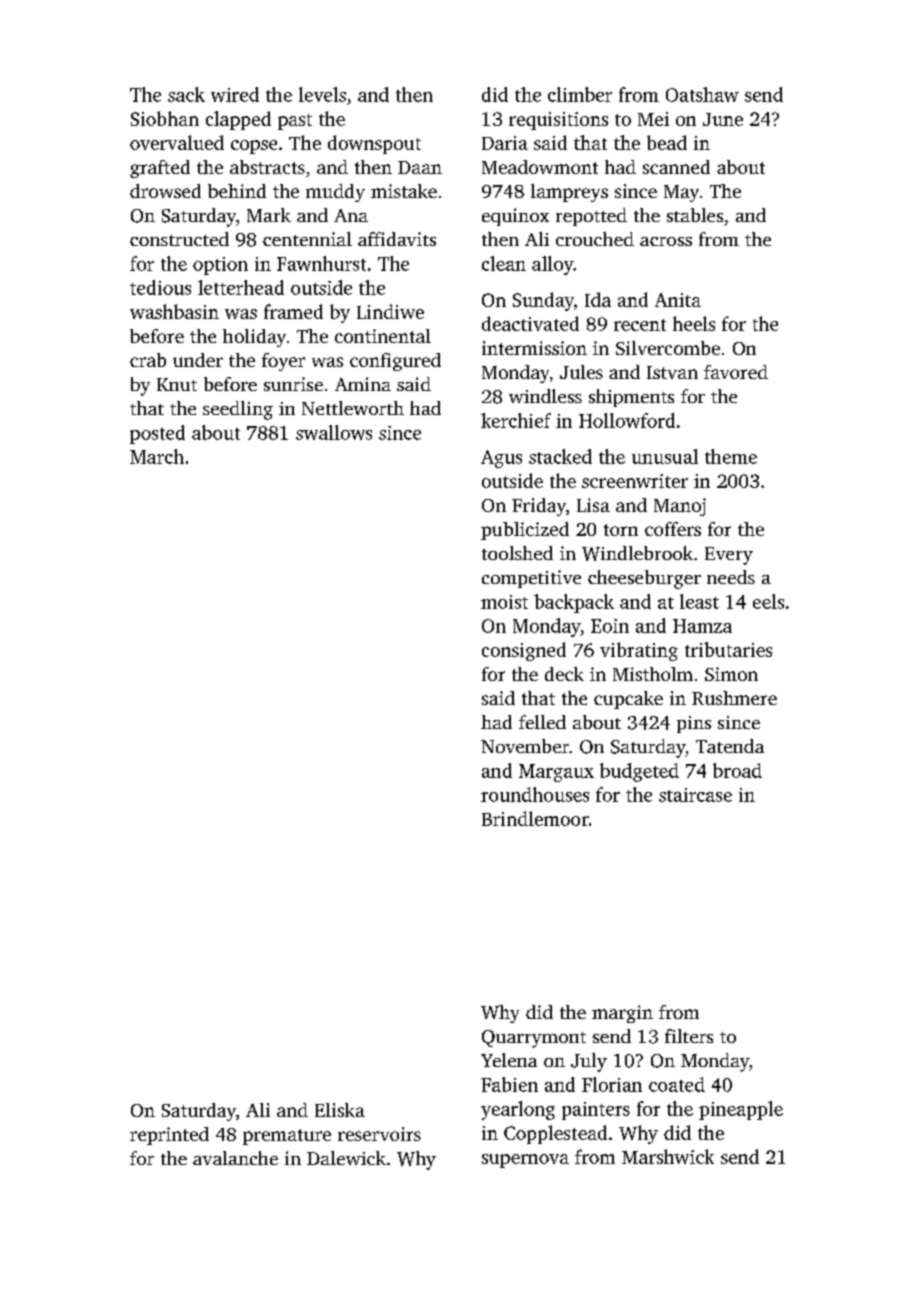 The width and height of the image is (924, 1314). What do you see at coordinates (390, 311) in the image?
I see `Lindiwe` at bounding box center [390, 311].
